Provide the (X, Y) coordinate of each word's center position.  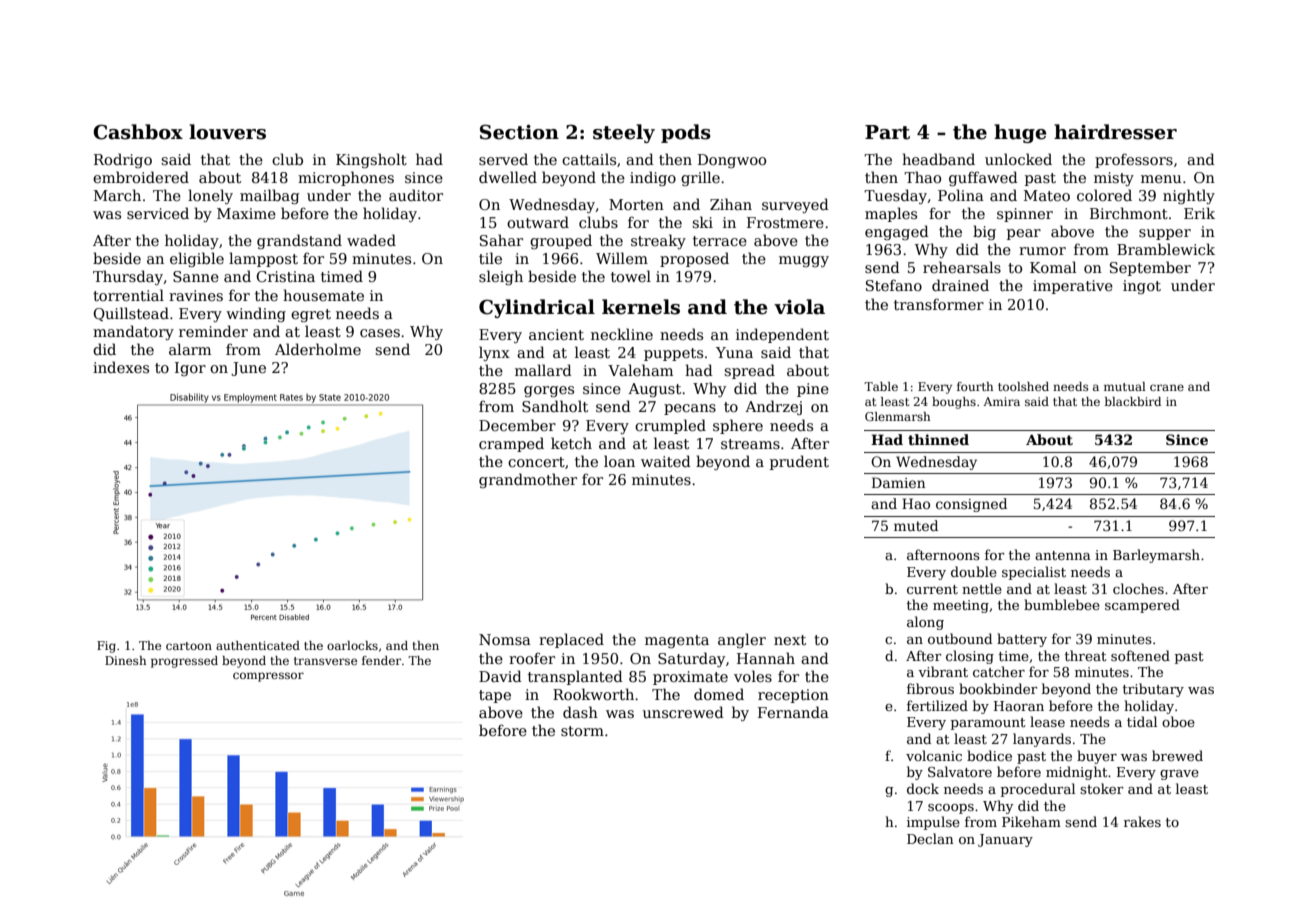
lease (1047, 721)
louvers (227, 132)
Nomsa (505, 639)
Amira (1001, 401)
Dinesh (125, 660)
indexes (121, 367)
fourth (975, 386)
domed (719, 694)
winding (256, 314)
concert (536, 462)
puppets (673, 354)
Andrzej (773, 407)
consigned (971, 505)
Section (519, 132)
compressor (268, 677)
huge (1020, 133)
